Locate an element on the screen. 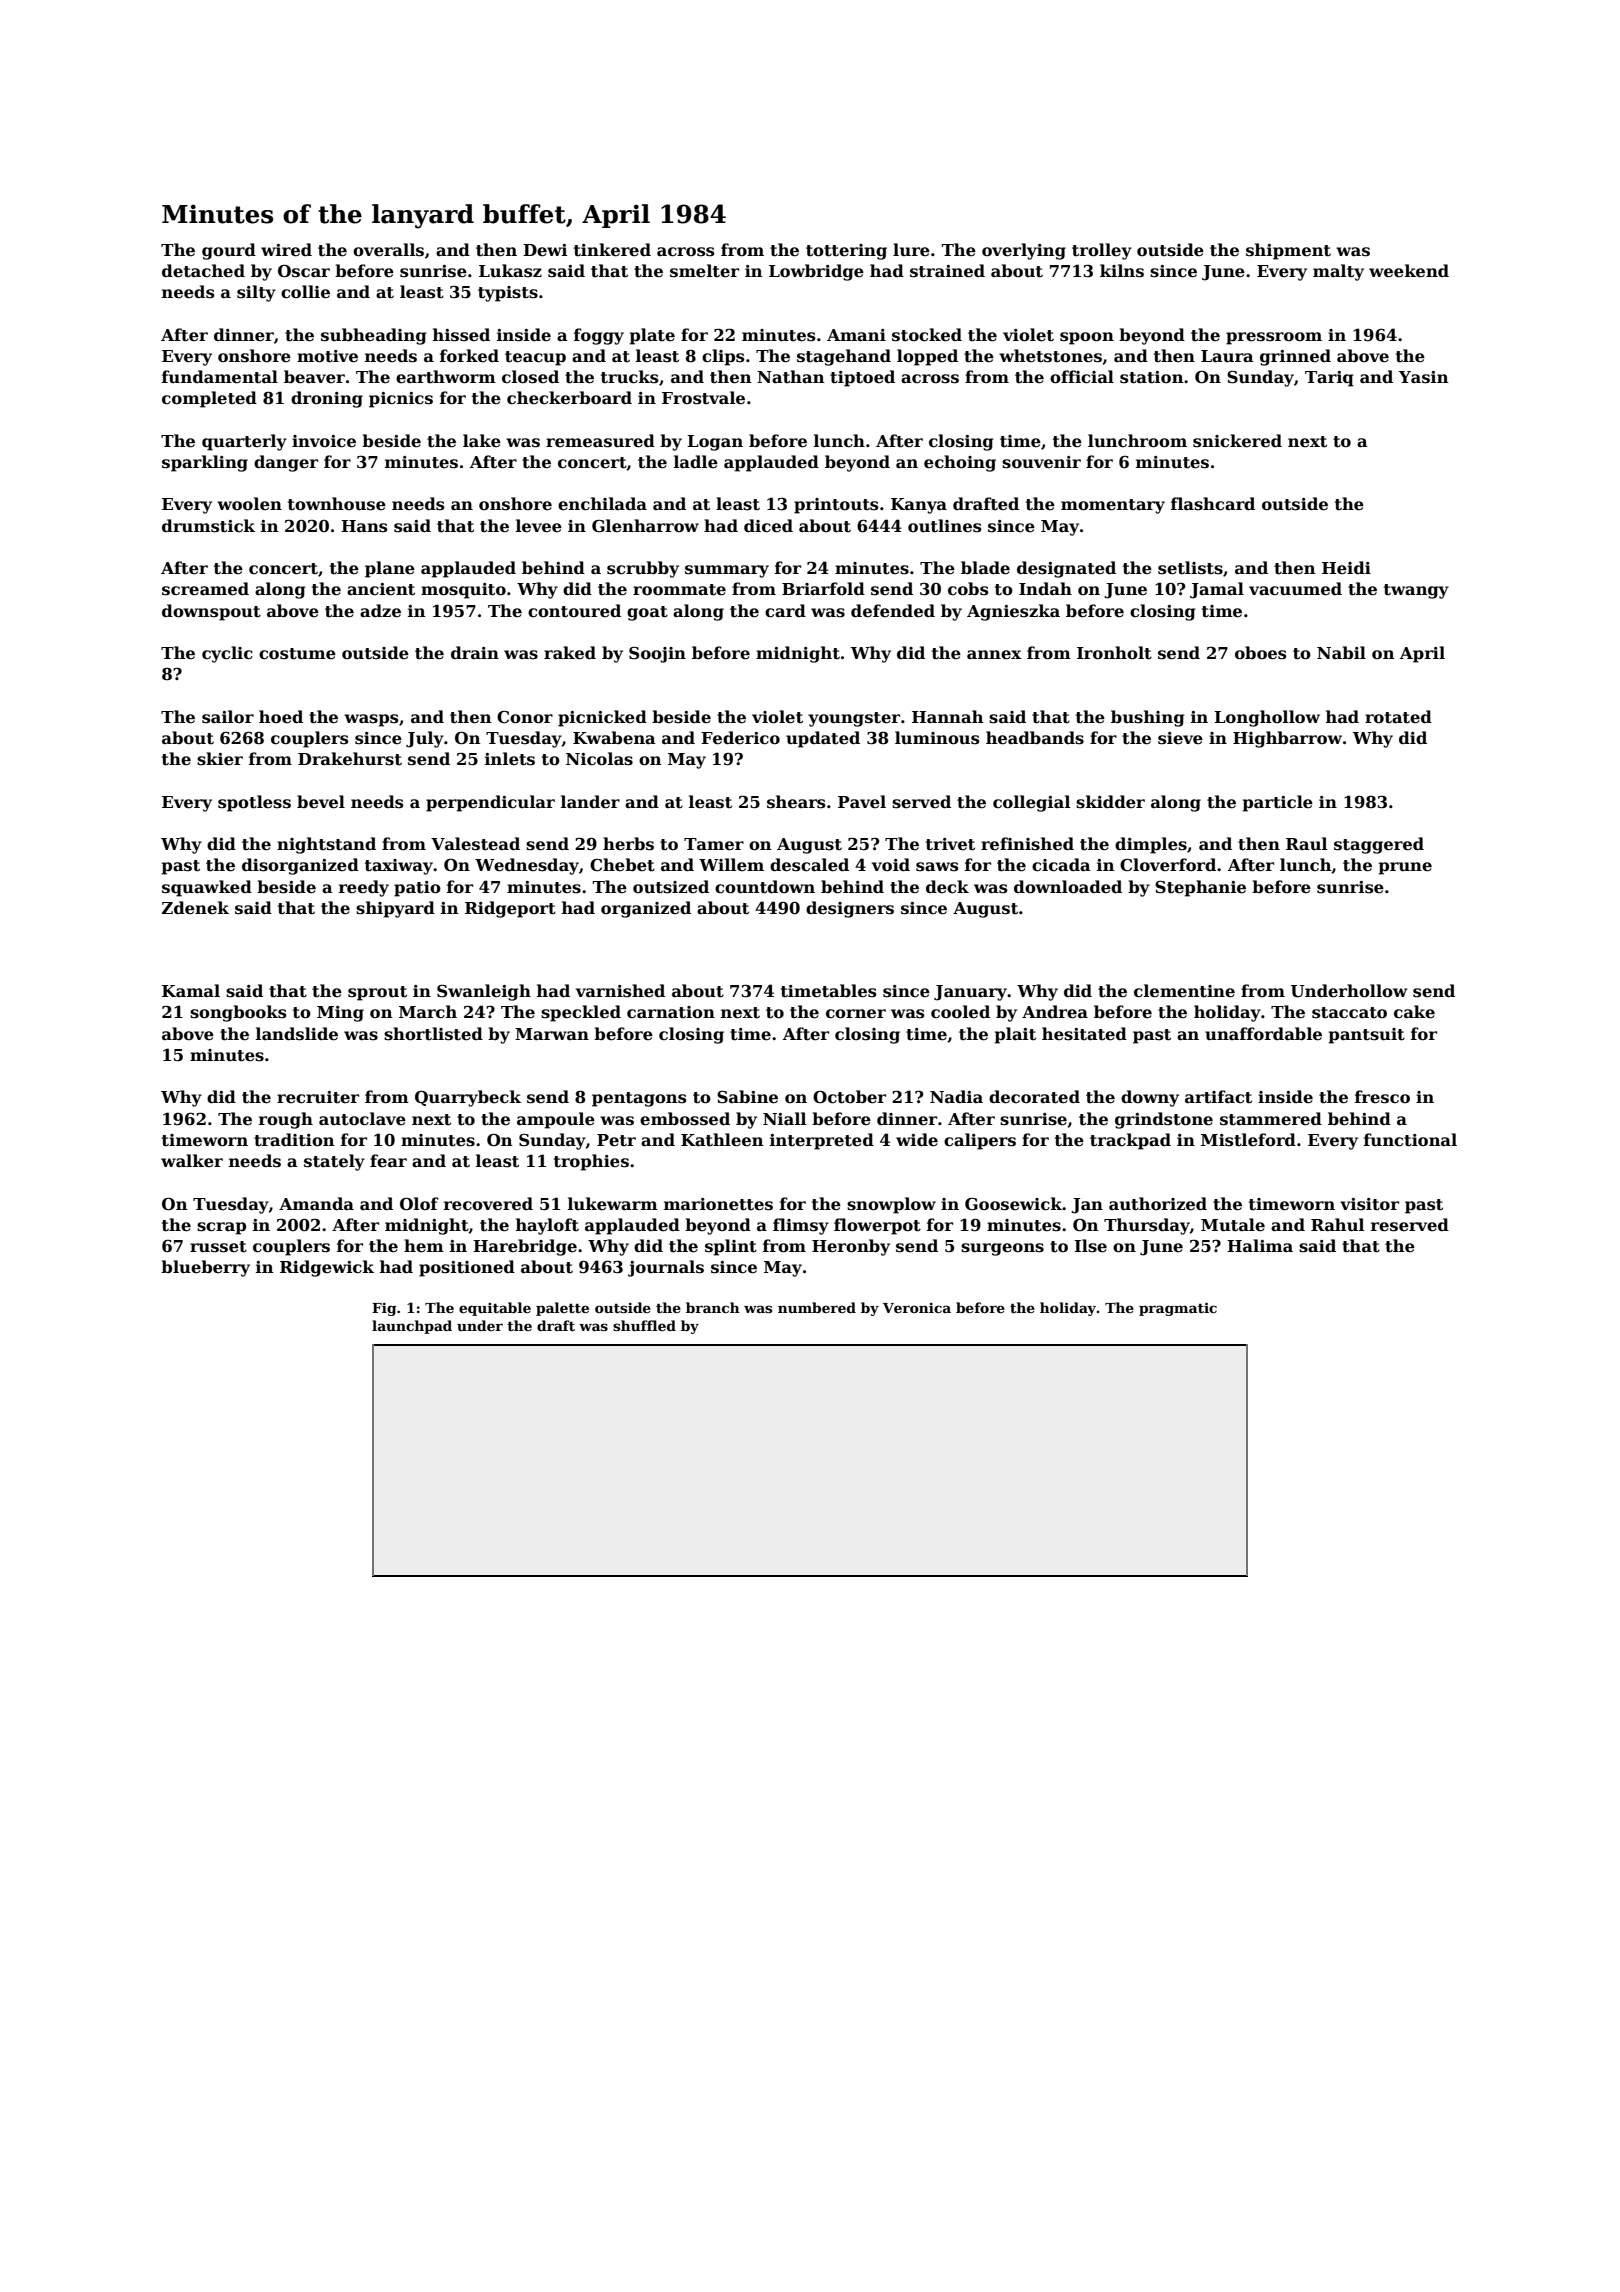 Image resolution: width=1620 pixels, height=2292 pixels. shipment is located at coordinates (1288, 251).
